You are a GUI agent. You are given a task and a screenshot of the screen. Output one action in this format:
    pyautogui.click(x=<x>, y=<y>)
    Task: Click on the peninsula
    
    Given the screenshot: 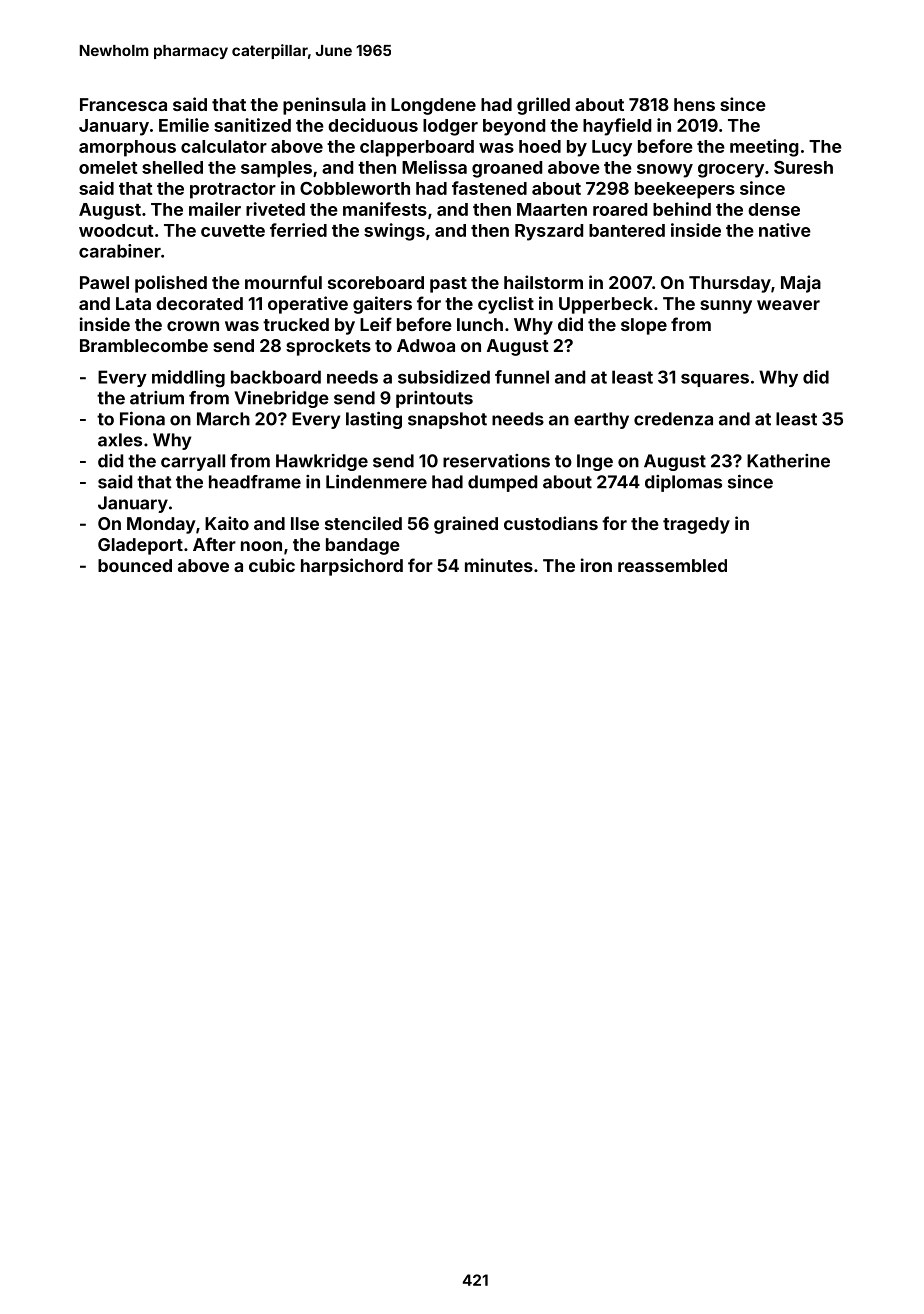 What is the action you would take?
    pyautogui.click(x=324, y=106)
